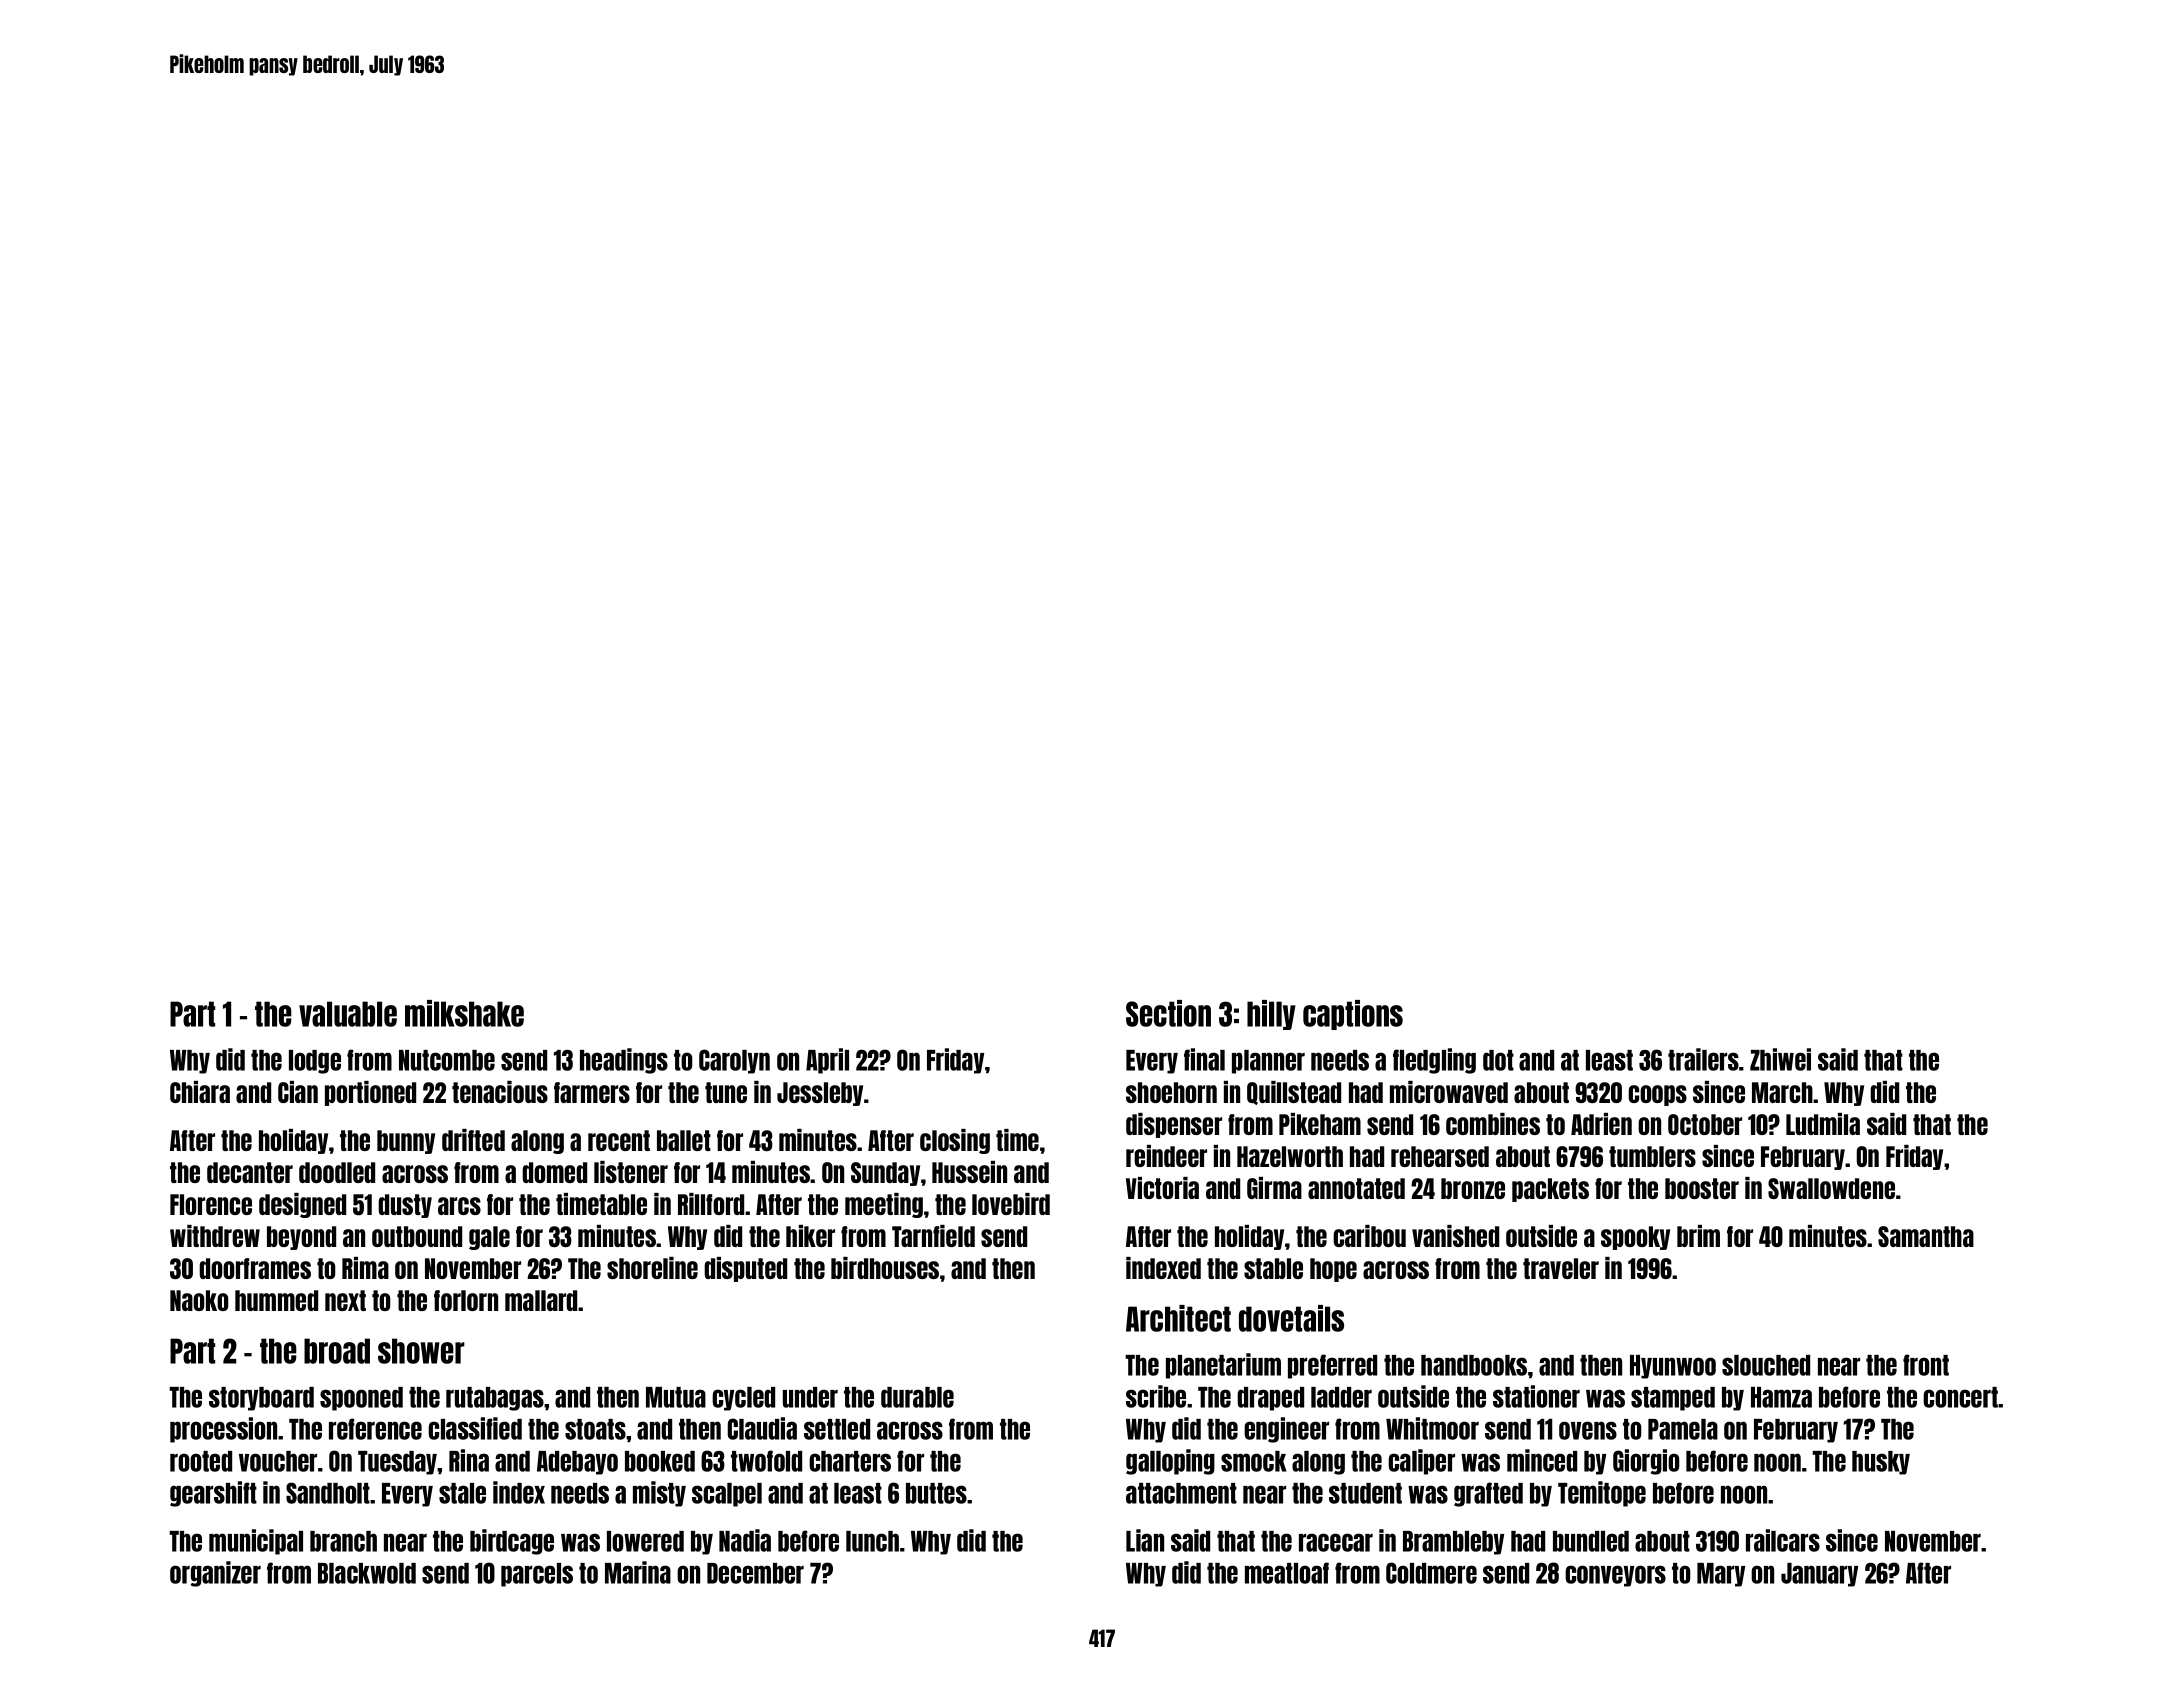  Describe the element at coordinates (1926, 1365) in the document. I see `front` at that location.
